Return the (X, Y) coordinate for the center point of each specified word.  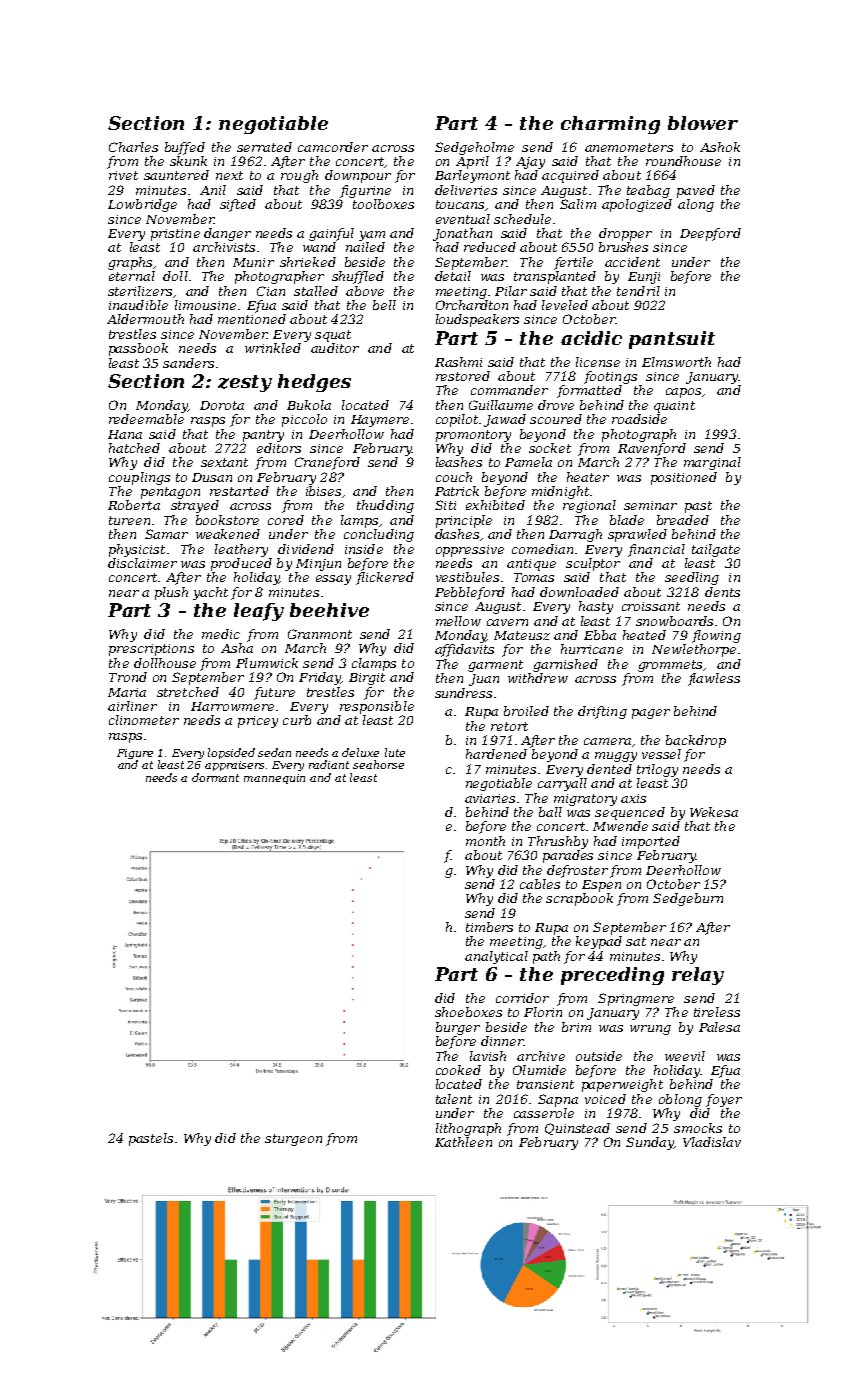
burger (458, 1028)
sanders (188, 363)
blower (703, 123)
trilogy (657, 770)
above (365, 291)
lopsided (231, 753)
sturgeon (293, 1140)
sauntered (176, 175)
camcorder (333, 147)
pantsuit (672, 340)
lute (395, 752)
